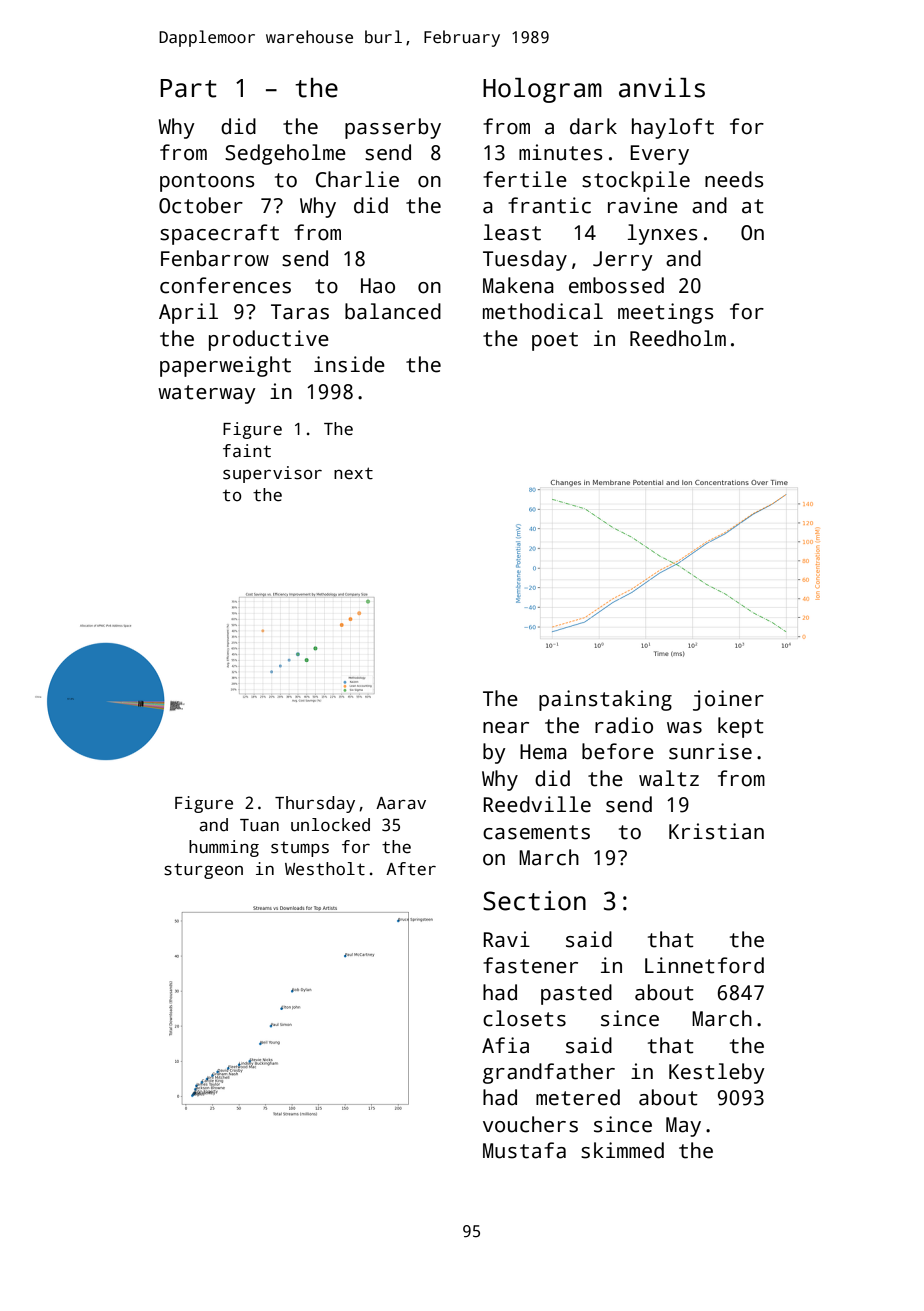 The height and width of the screenshot is (1311, 924). I want to click on Part, so click(188, 88).
